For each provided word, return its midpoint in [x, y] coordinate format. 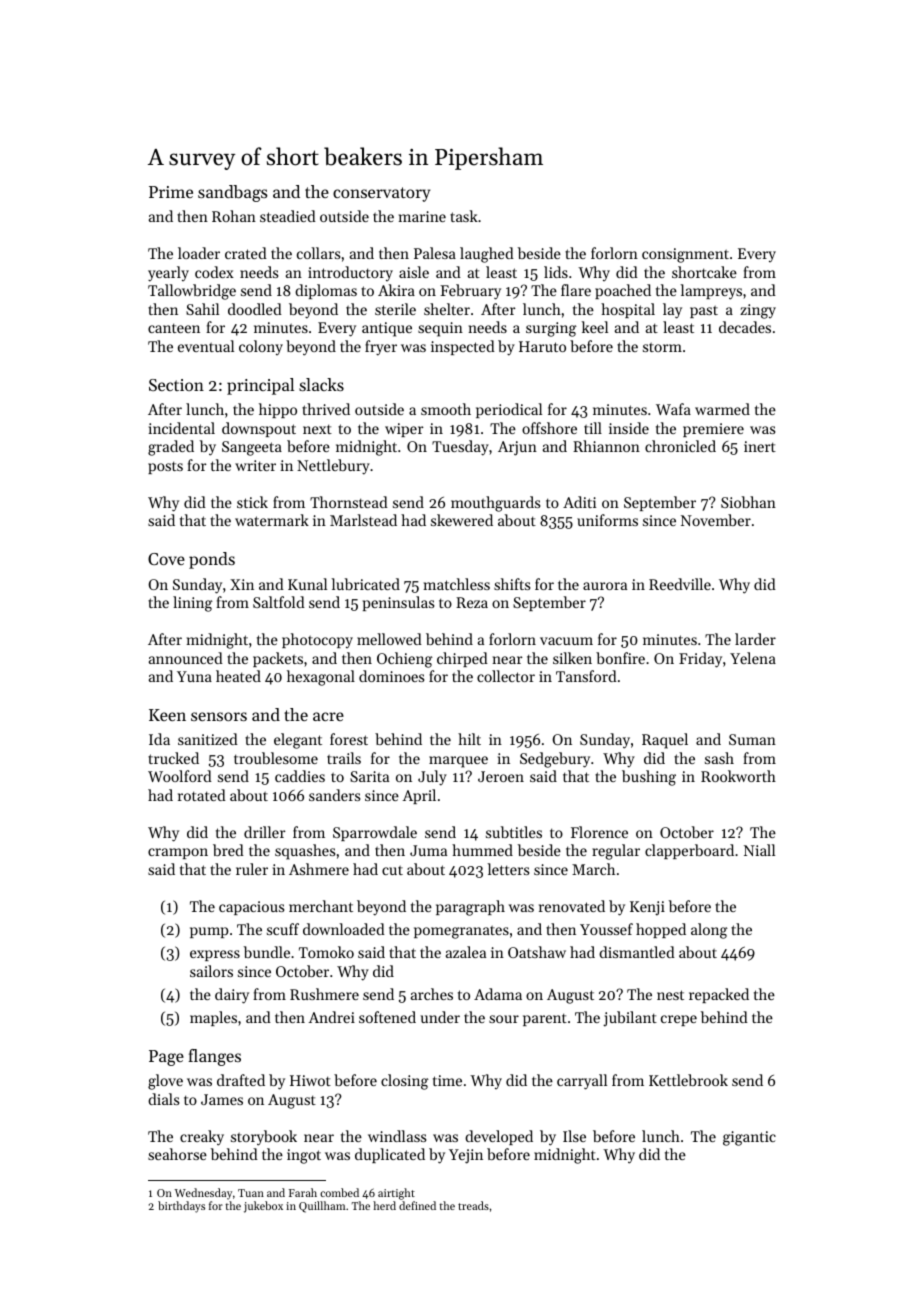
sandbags [233, 193]
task [464, 216]
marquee [458, 762]
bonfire [620, 658]
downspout [259, 429]
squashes [305, 852]
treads [473, 1205]
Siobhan [748, 502]
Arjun [517, 448]
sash [719, 758]
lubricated [366, 584]
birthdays [181, 1207]
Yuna [194, 676]
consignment [685, 255]
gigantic [749, 1138]
